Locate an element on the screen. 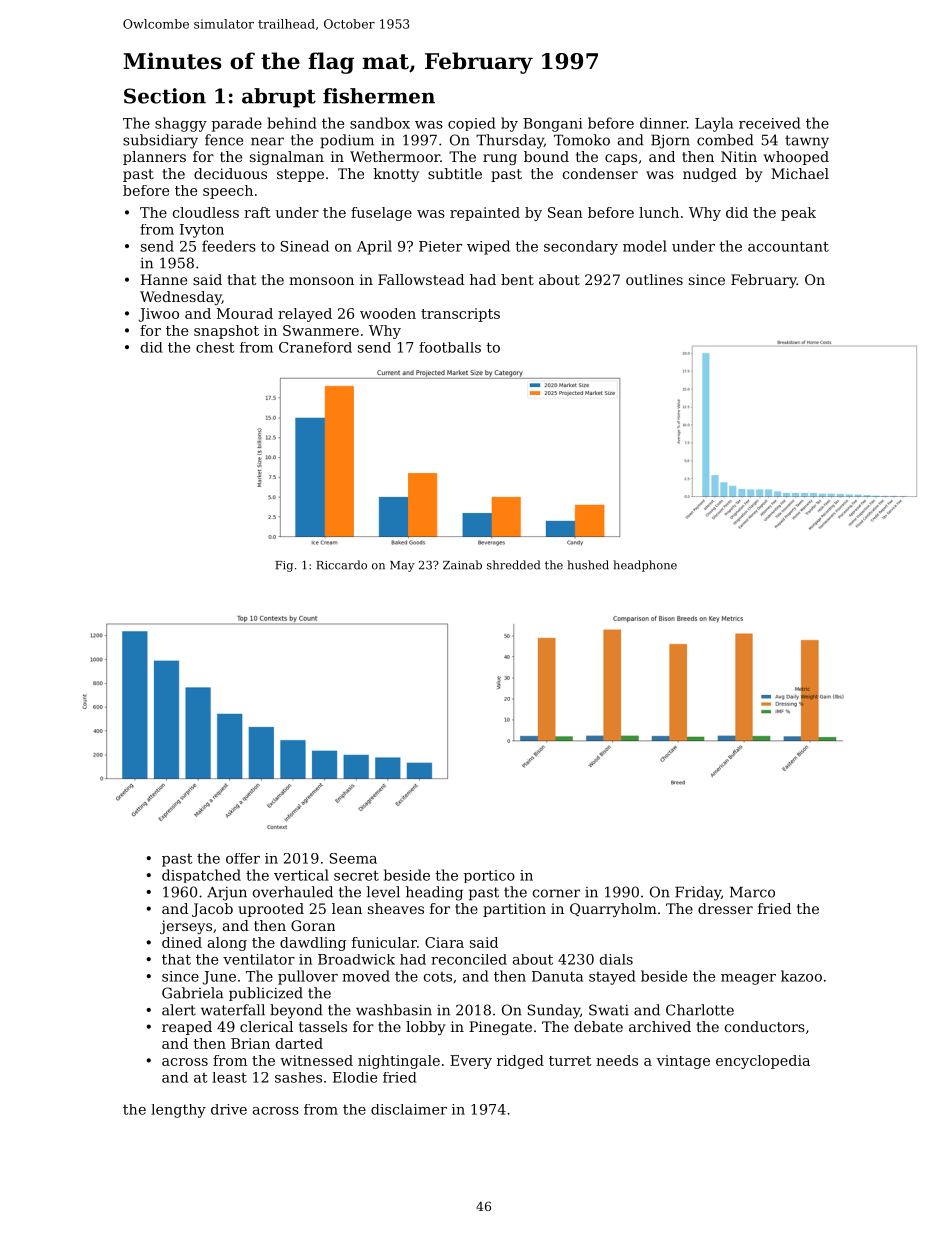 The width and height of the screenshot is (952, 1233). shredded is located at coordinates (513, 565).
